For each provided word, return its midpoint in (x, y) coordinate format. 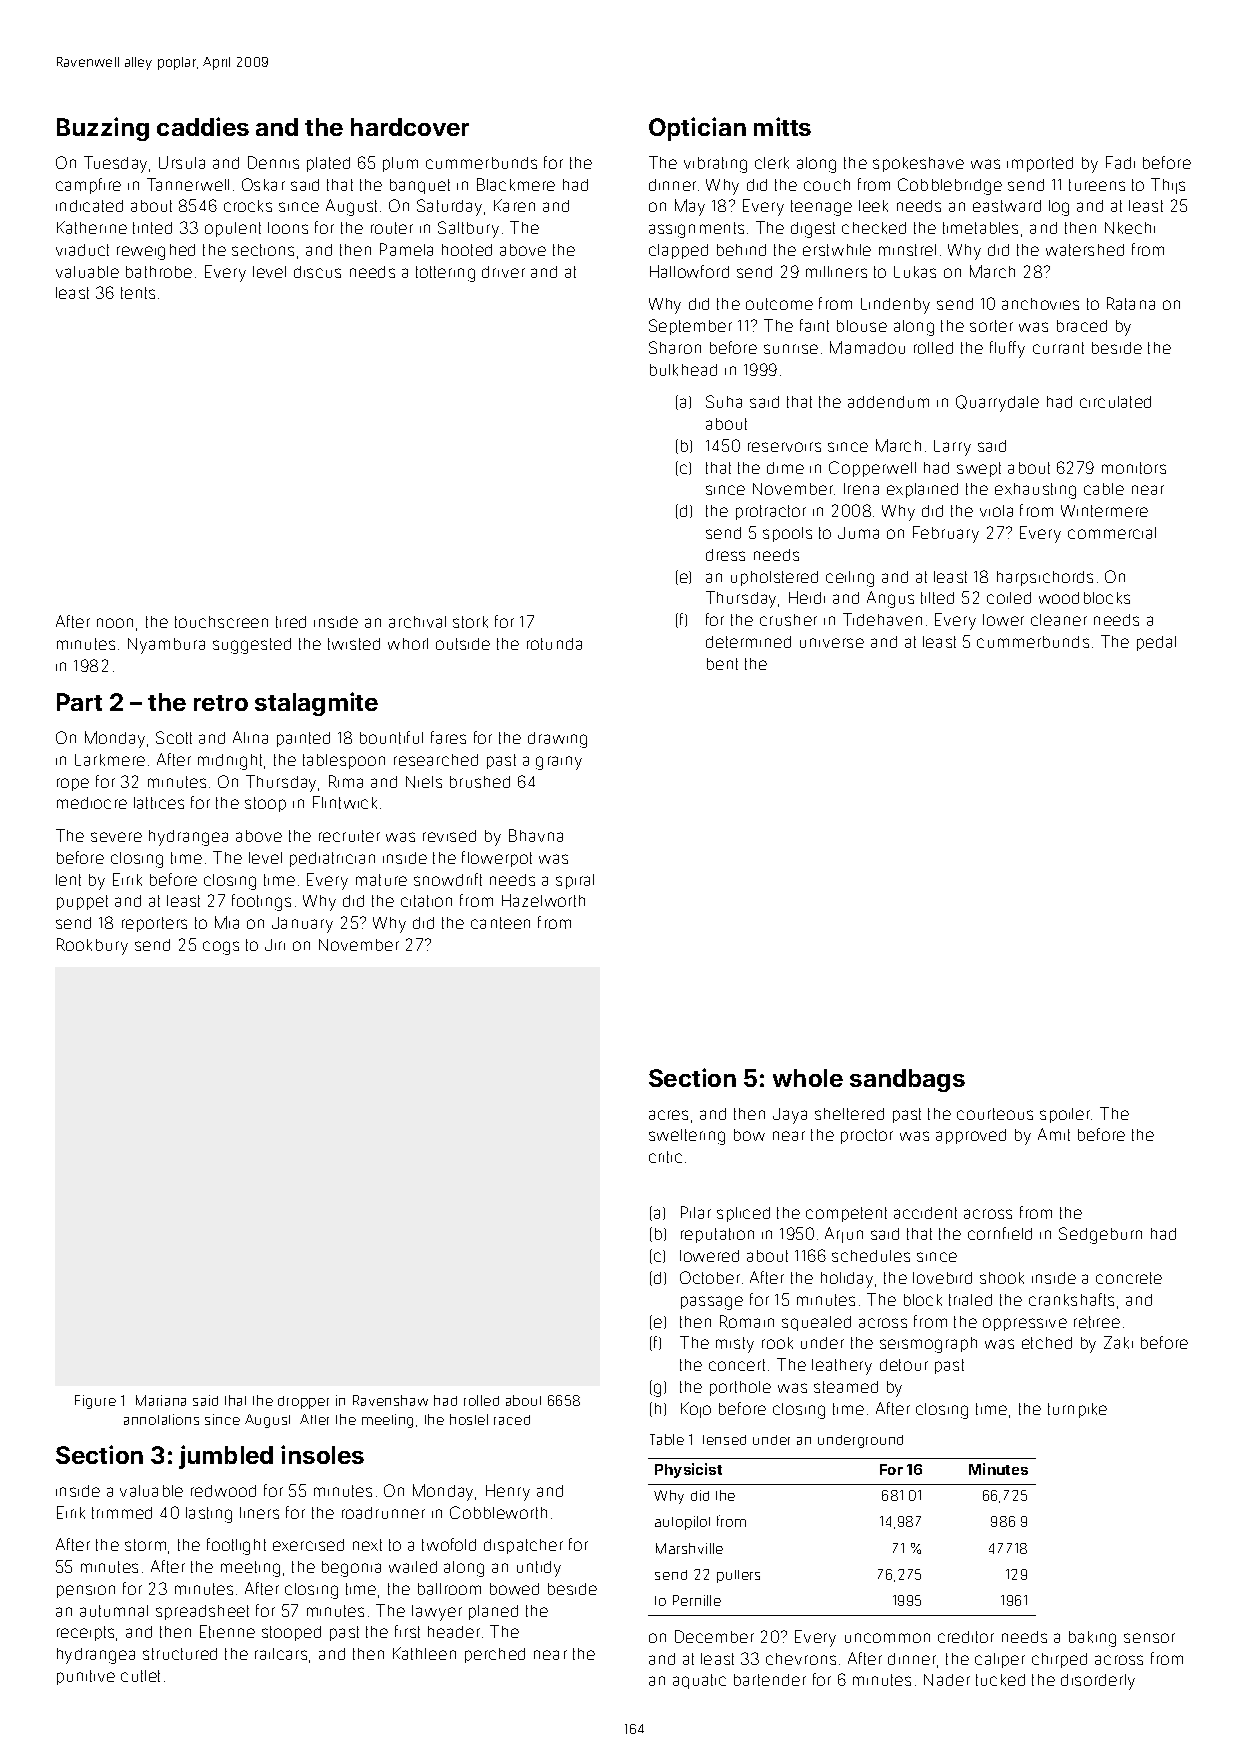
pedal (1156, 643)
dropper (303, 1402)
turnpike (1077, 1410)
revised (449, 836)
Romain (747, 1321)
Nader (947, 1680)
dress (725, 555)
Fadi (1120, 162)
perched (495, 1655)
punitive (86, 1677)
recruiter (349, 836)
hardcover (410, 127)
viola (996, 511)
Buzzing (103, 129)
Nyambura (166, 646)
